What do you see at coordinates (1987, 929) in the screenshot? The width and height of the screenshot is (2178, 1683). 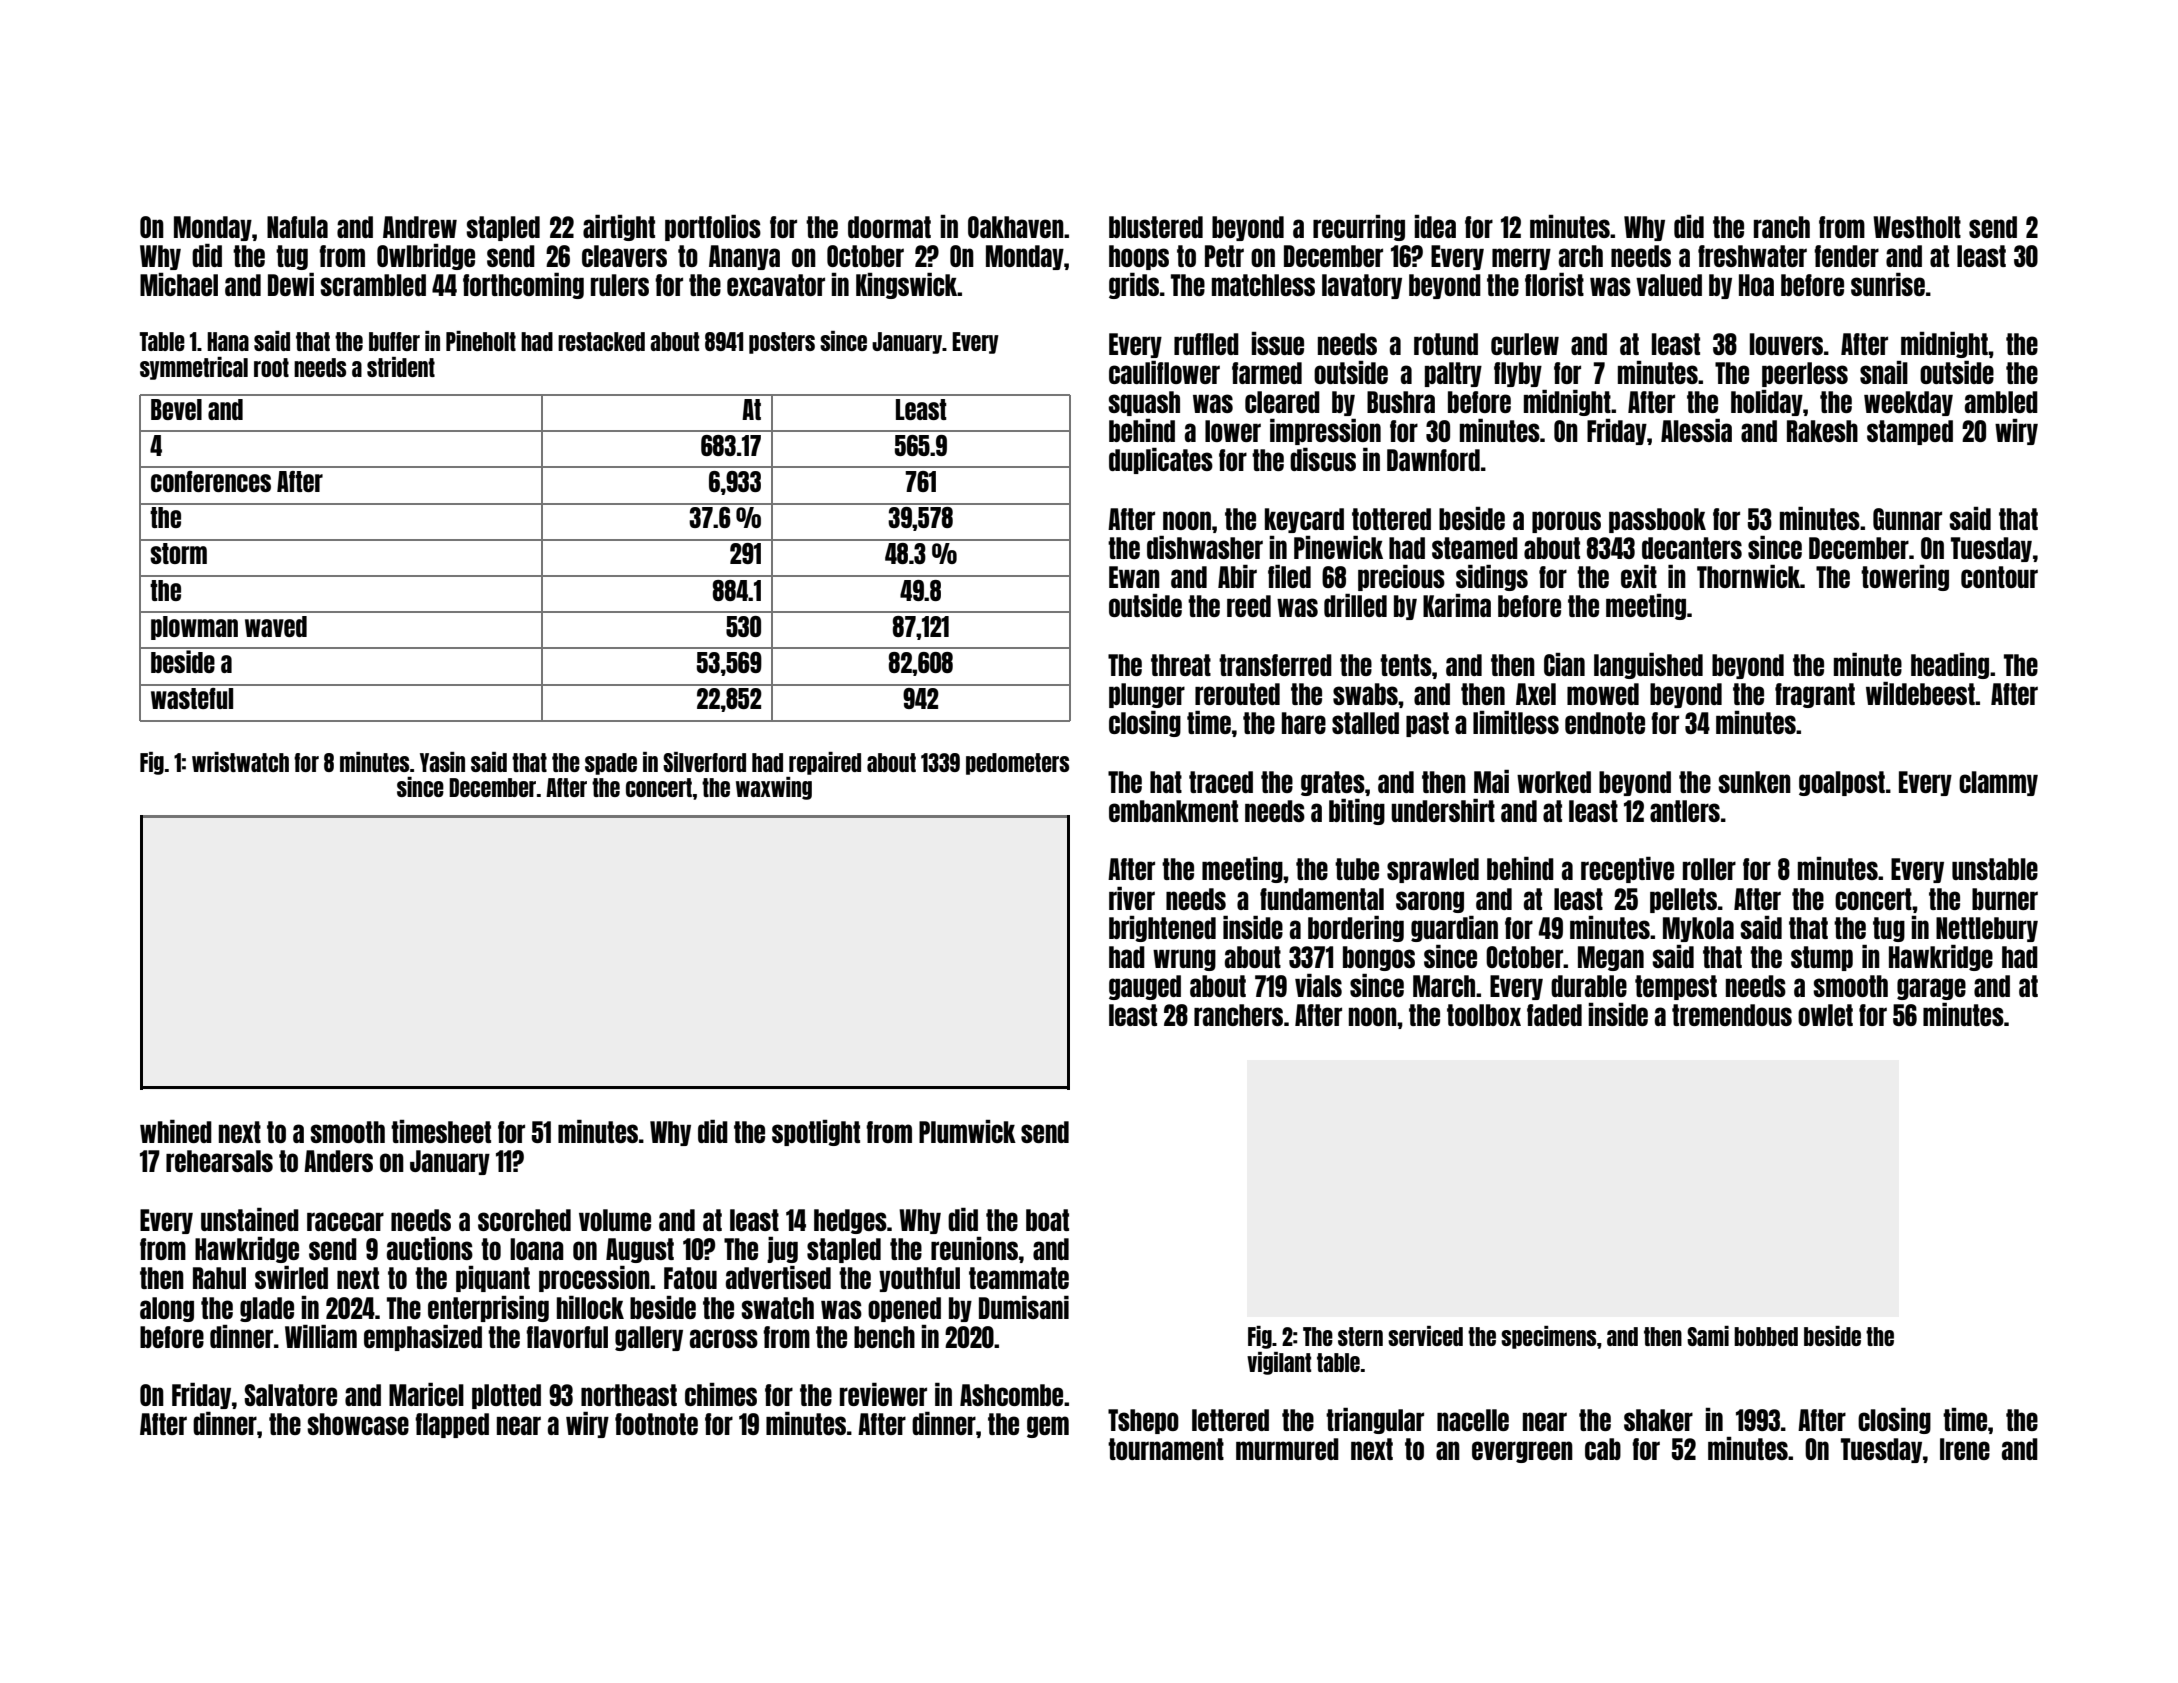 I see `Nettlebury` at bounding box center [1987, 929].
